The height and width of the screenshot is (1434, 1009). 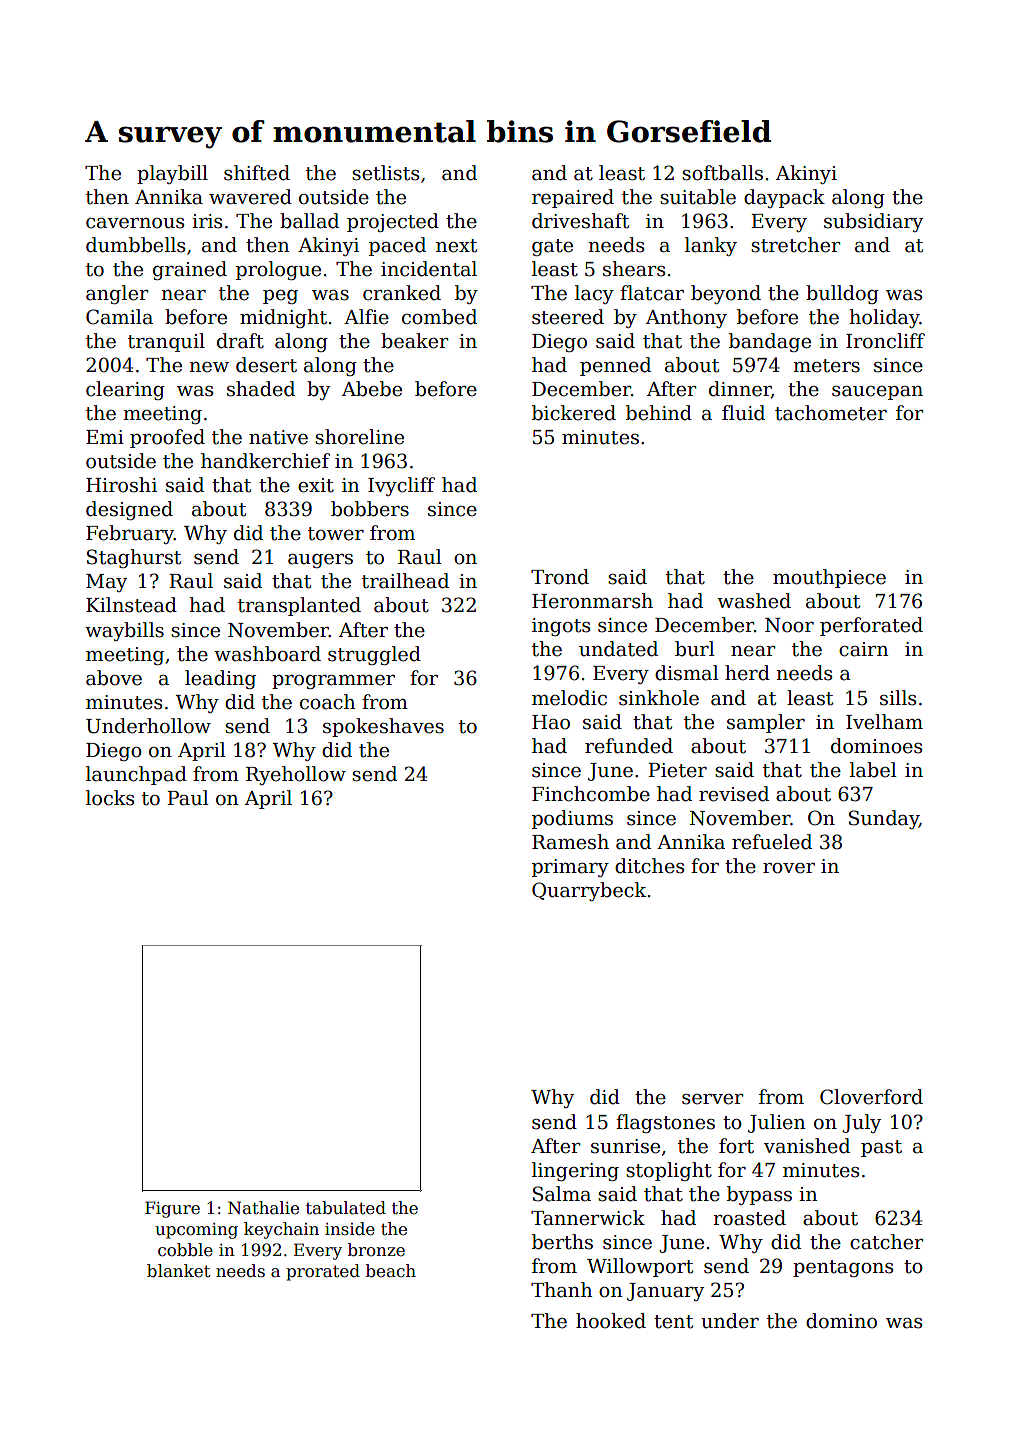 I want to click on next, so click(x=456, y=246).
